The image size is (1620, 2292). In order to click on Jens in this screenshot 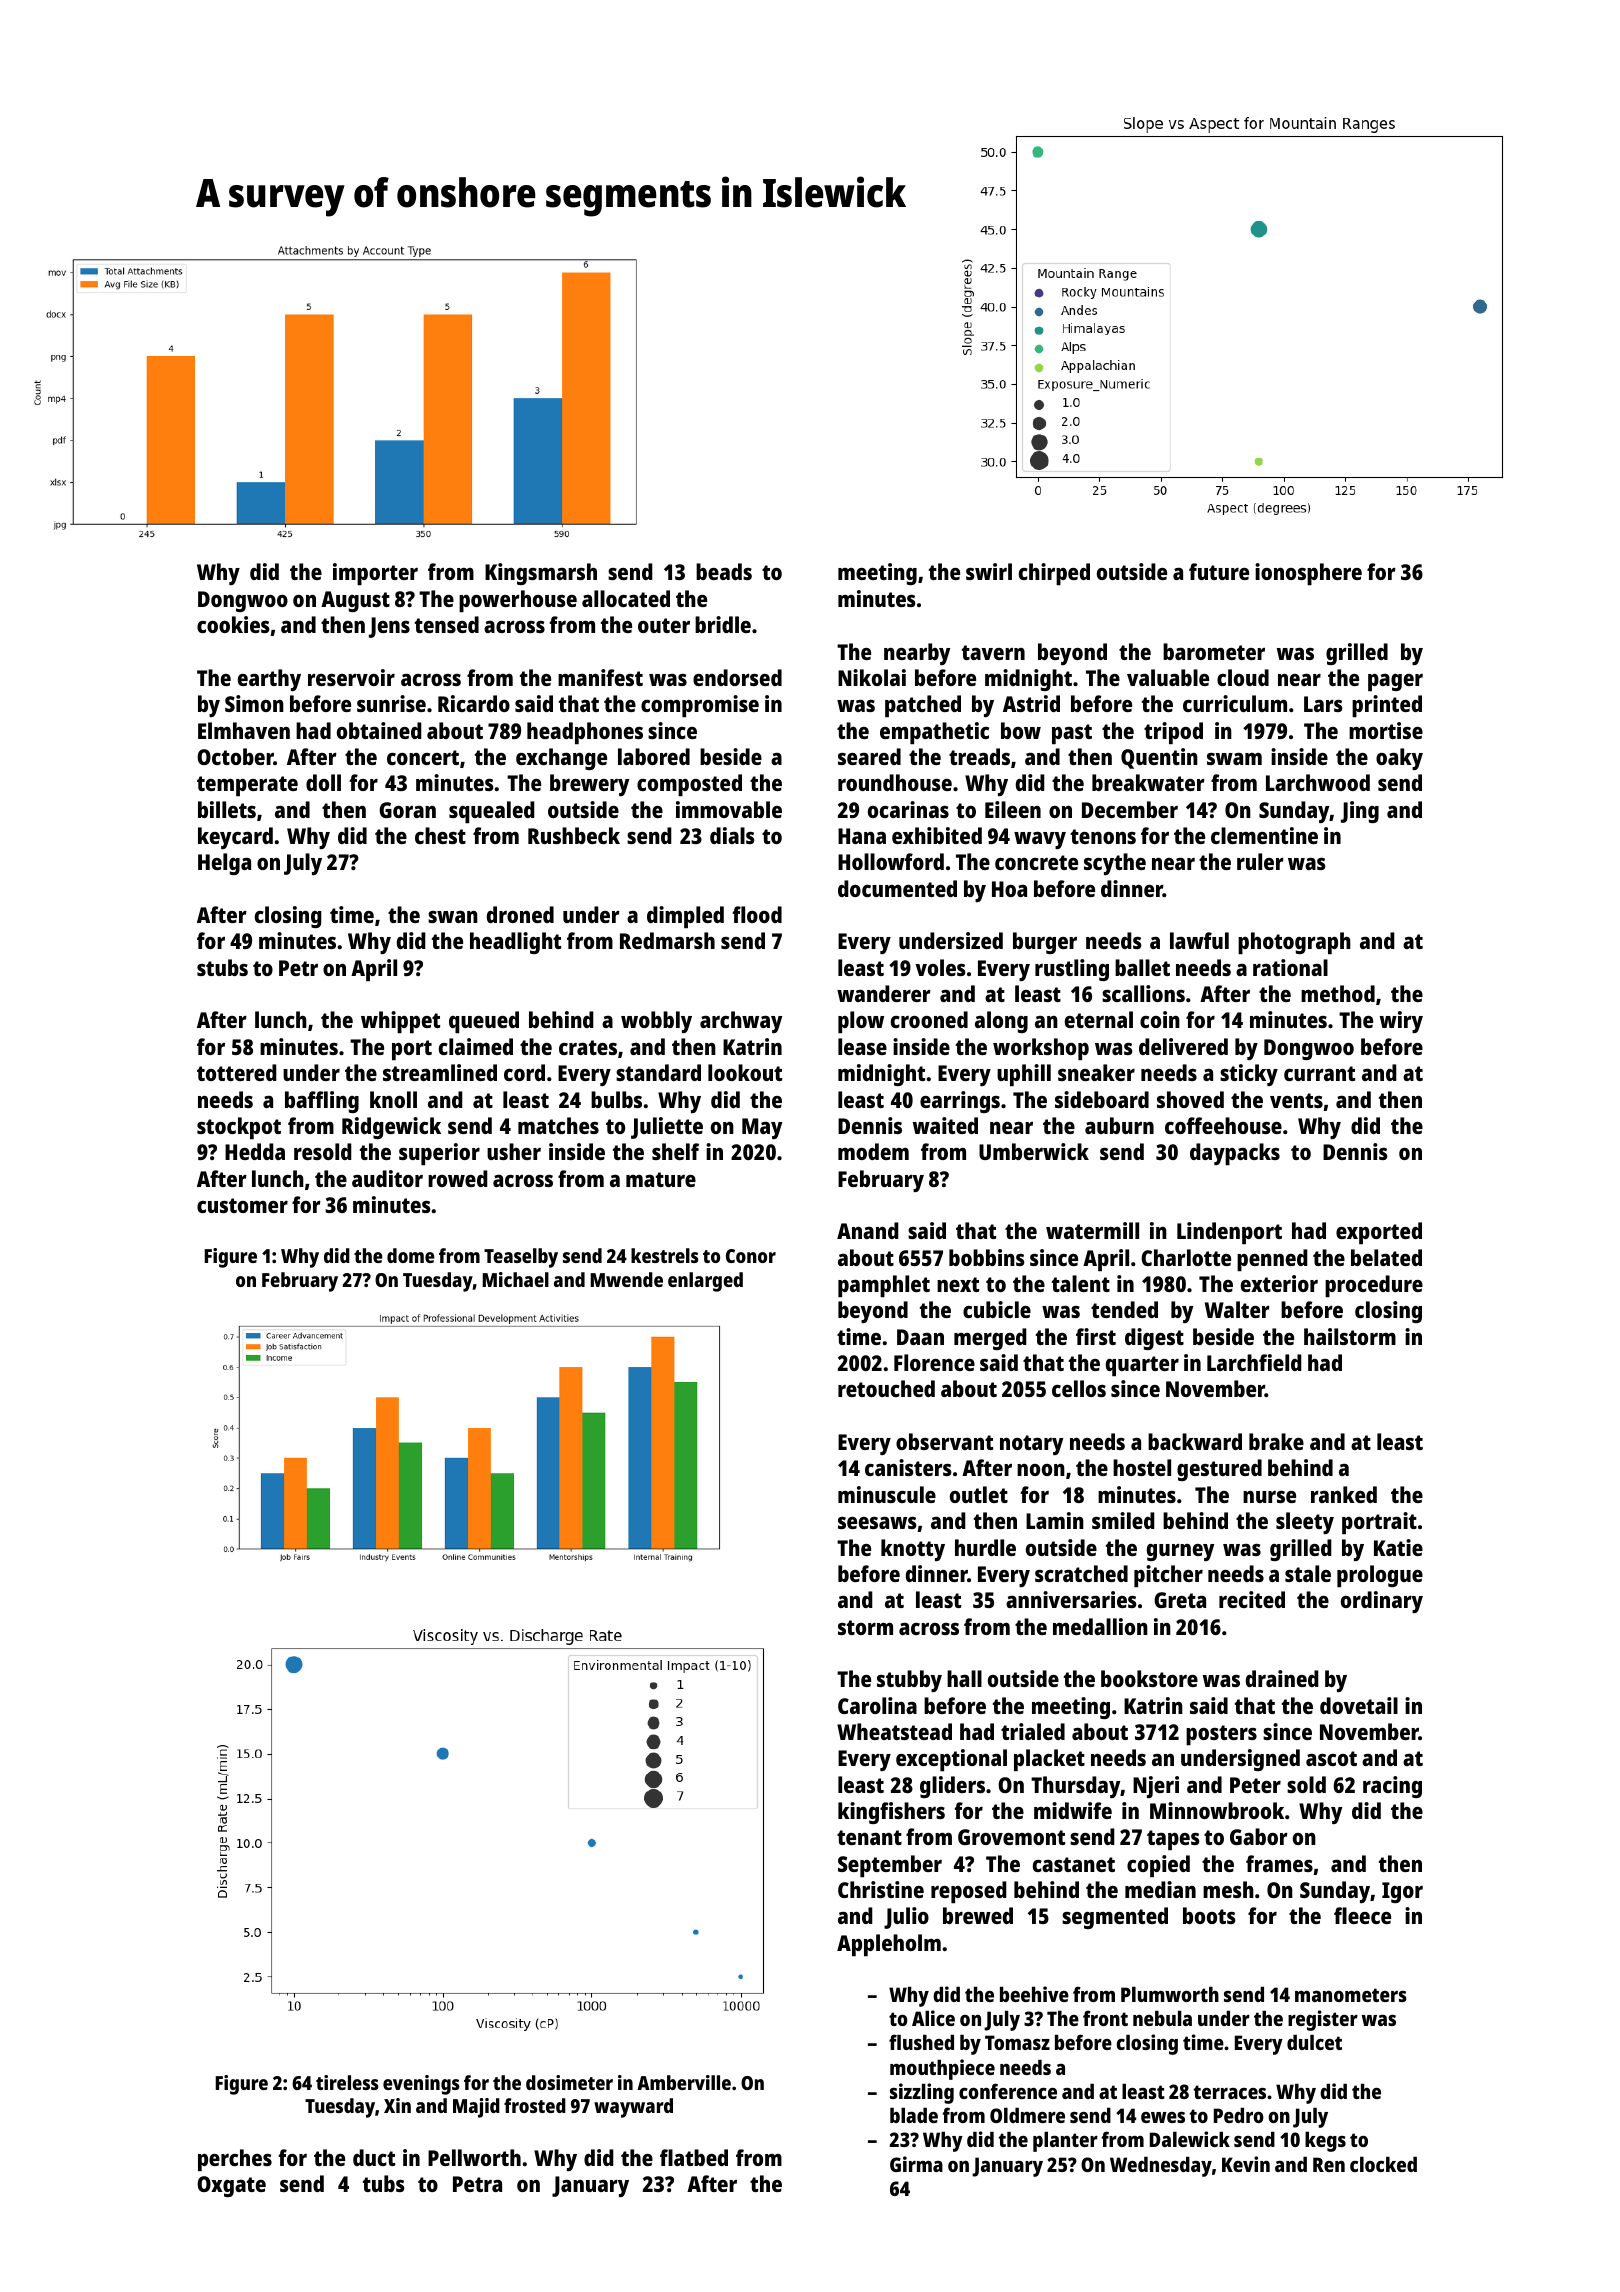, I will do `click(389, 627)`.
